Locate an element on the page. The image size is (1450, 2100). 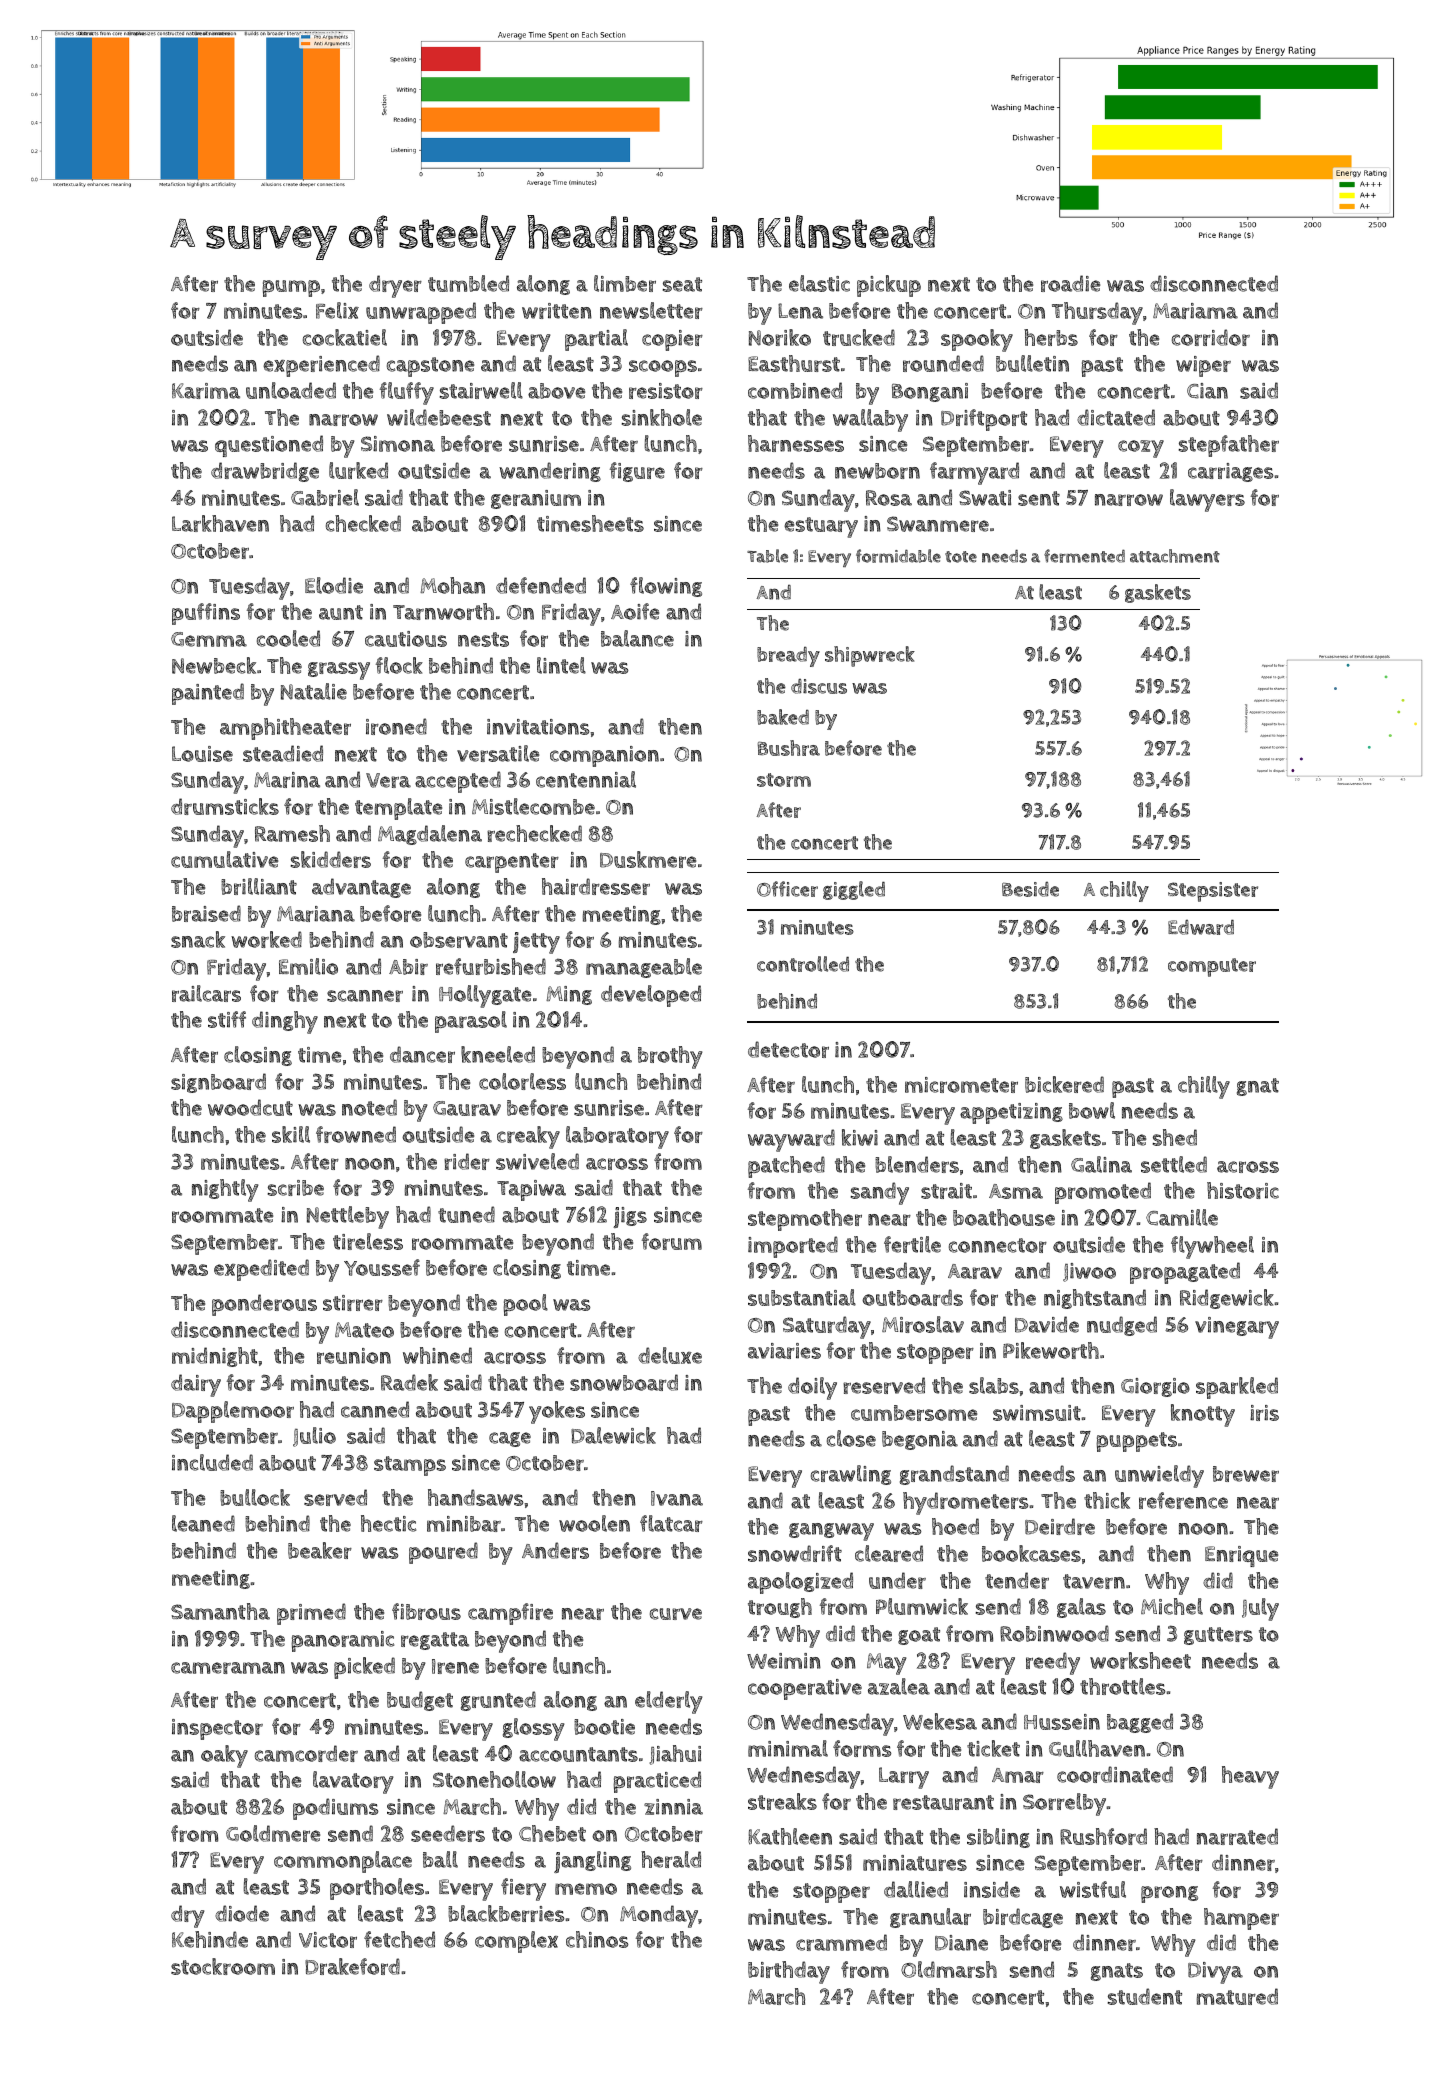
storm is located at coordinates (784, 780).
